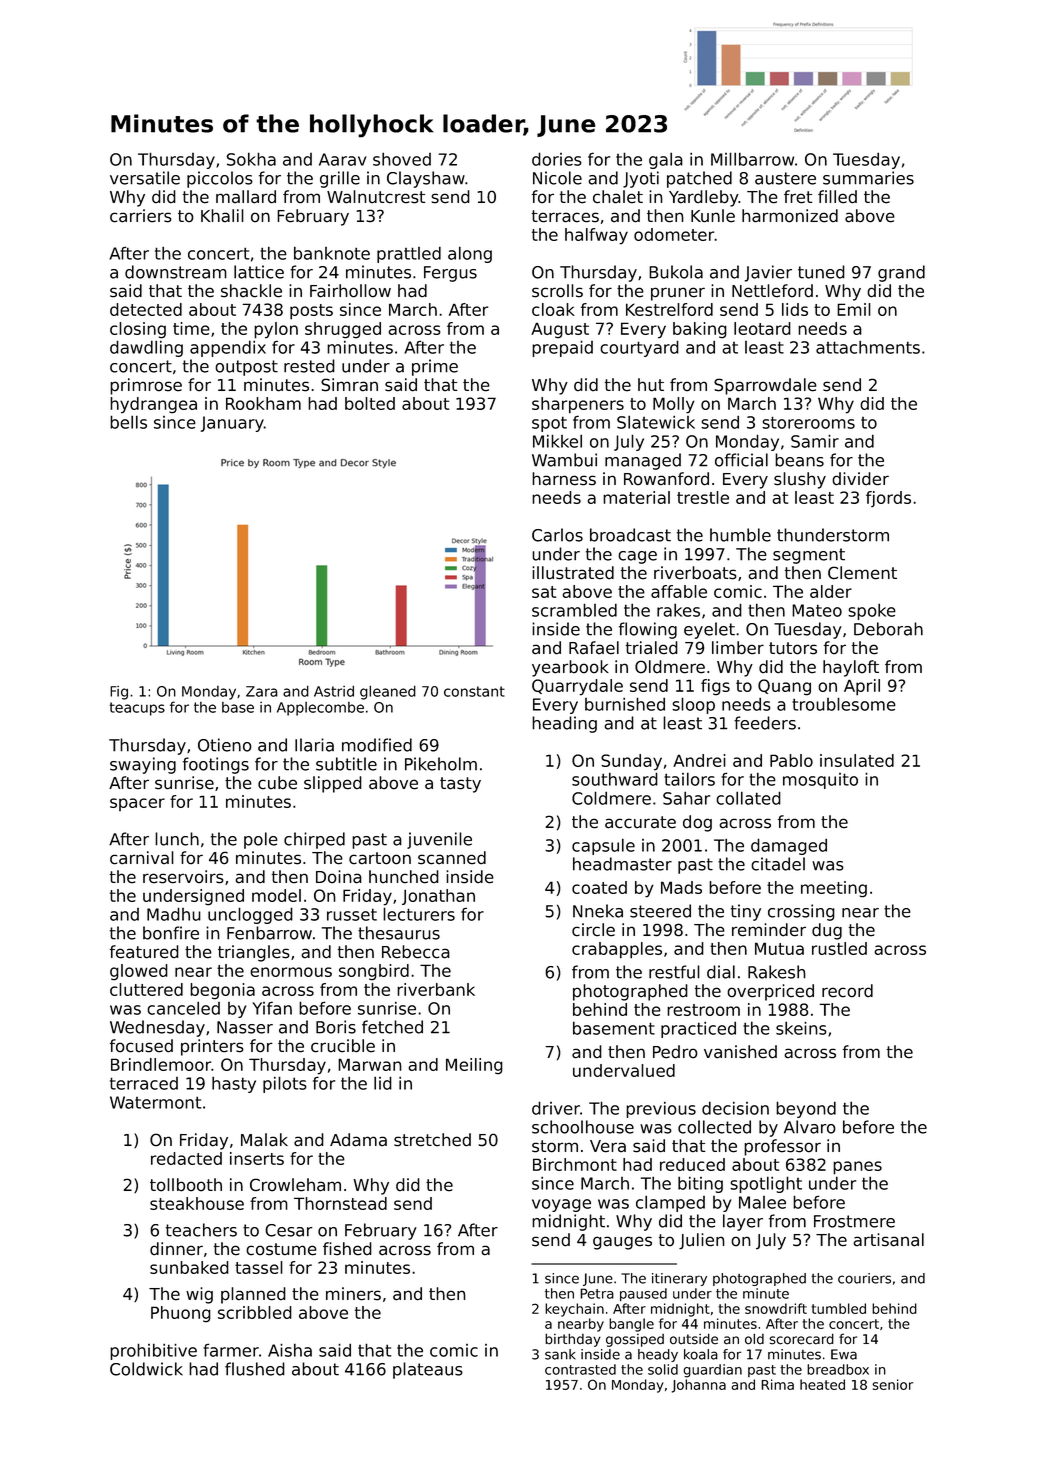 This page has height=1473, width=1037. What do you see at coordinates (222, 216) in the page?
I see `Khalil` at bounding box center [222, 216].
